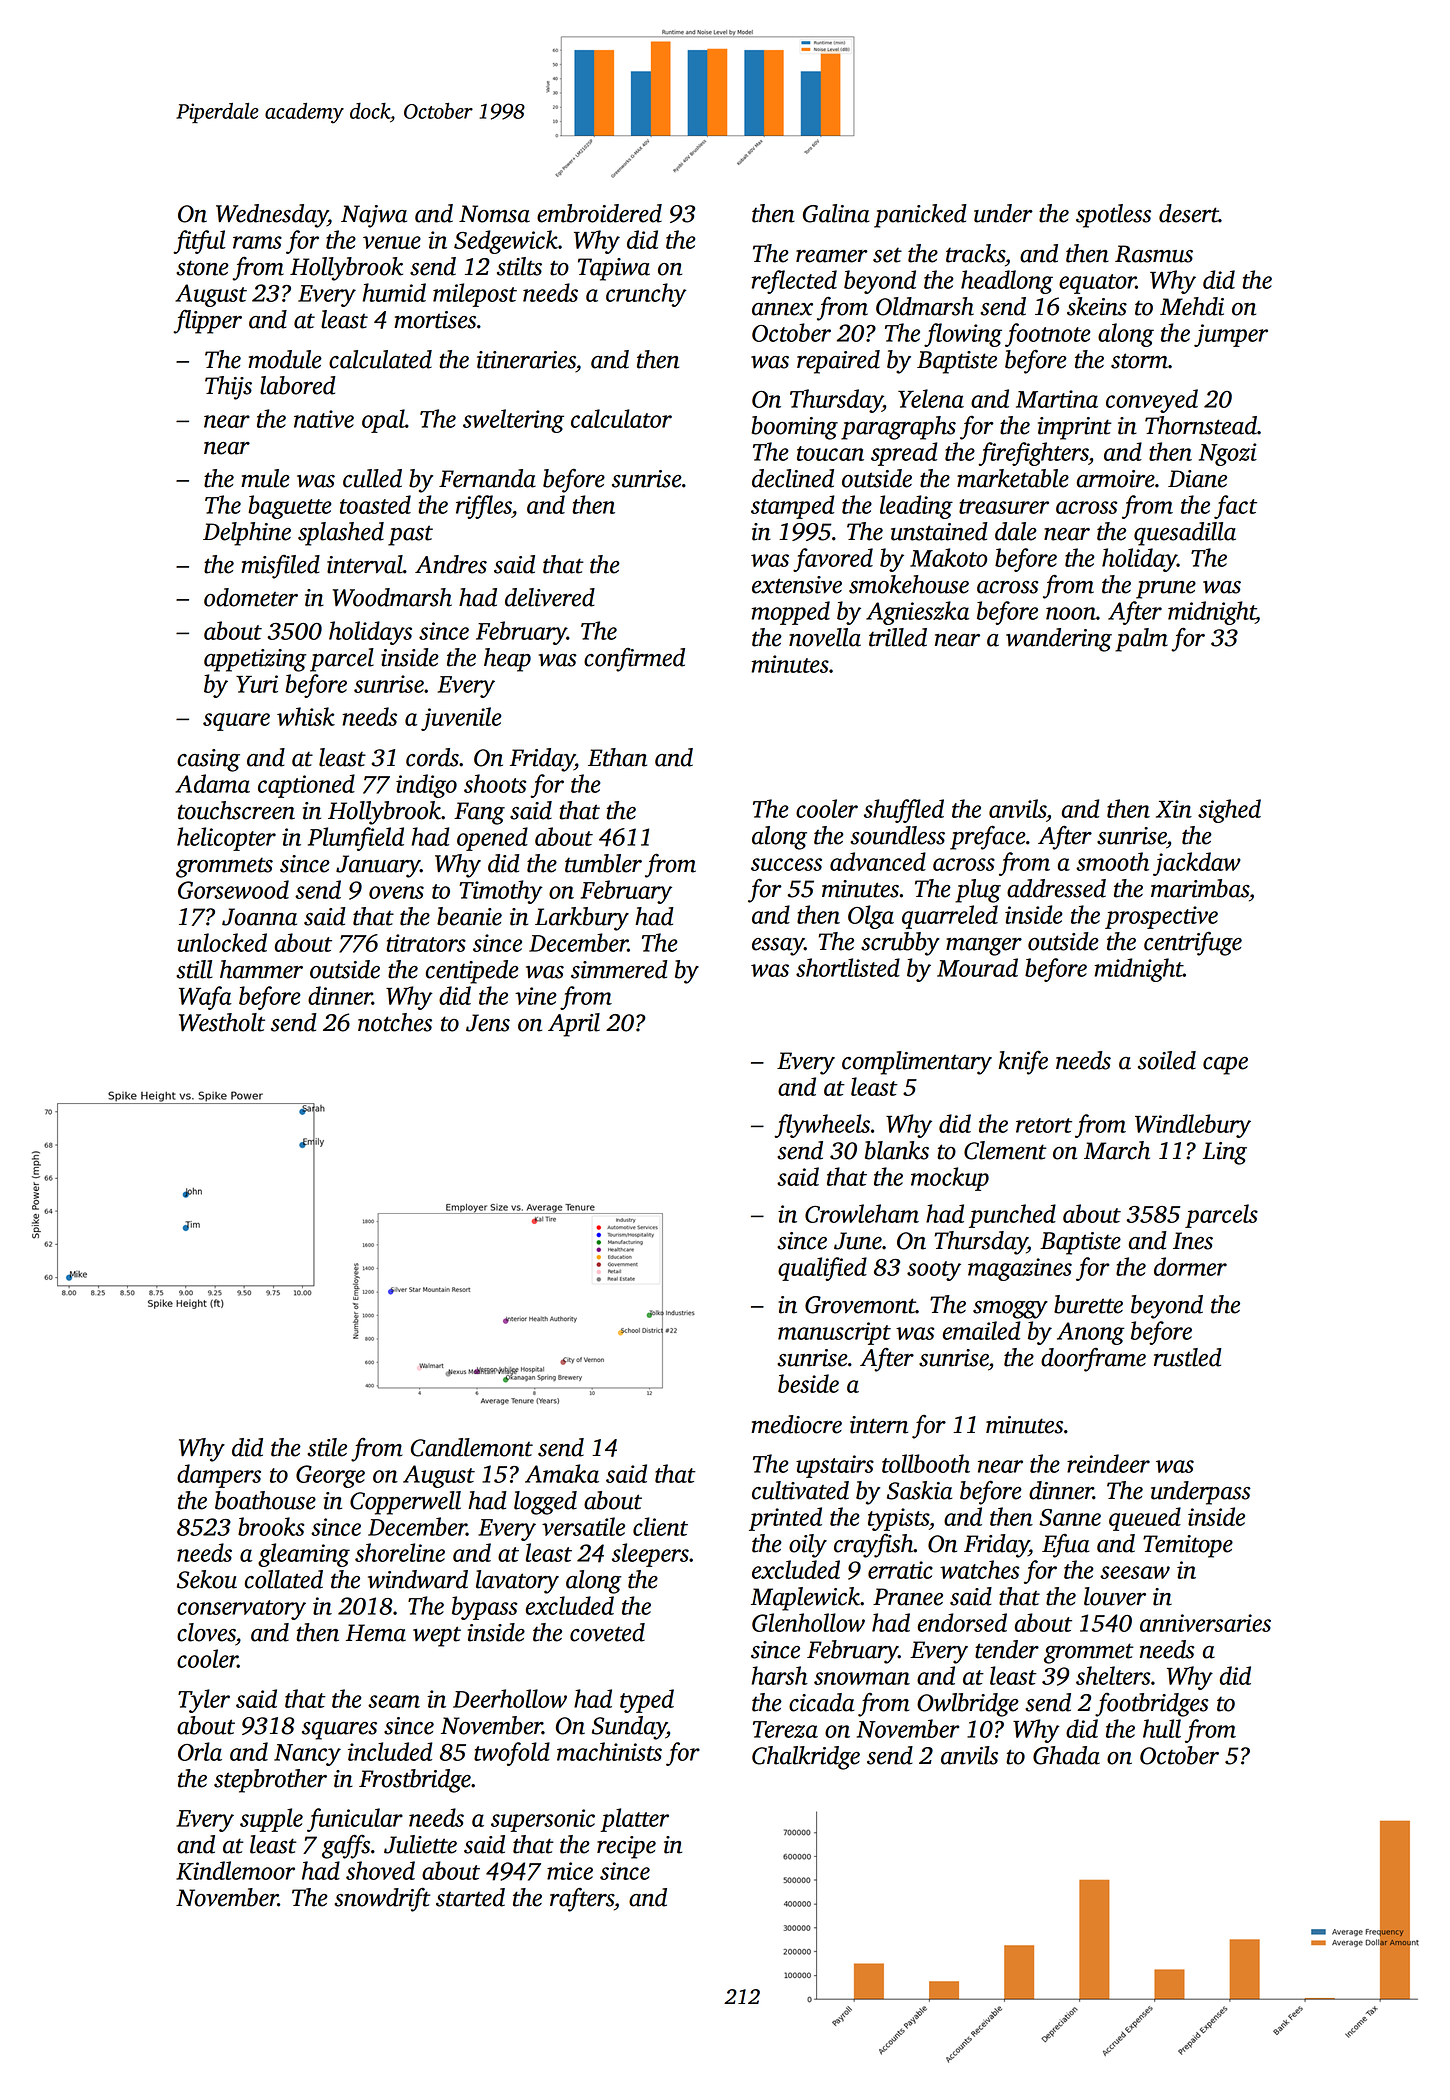 The width and height of the image is (1450, 2100). I want to click on machinists, so click(609, 1751).
